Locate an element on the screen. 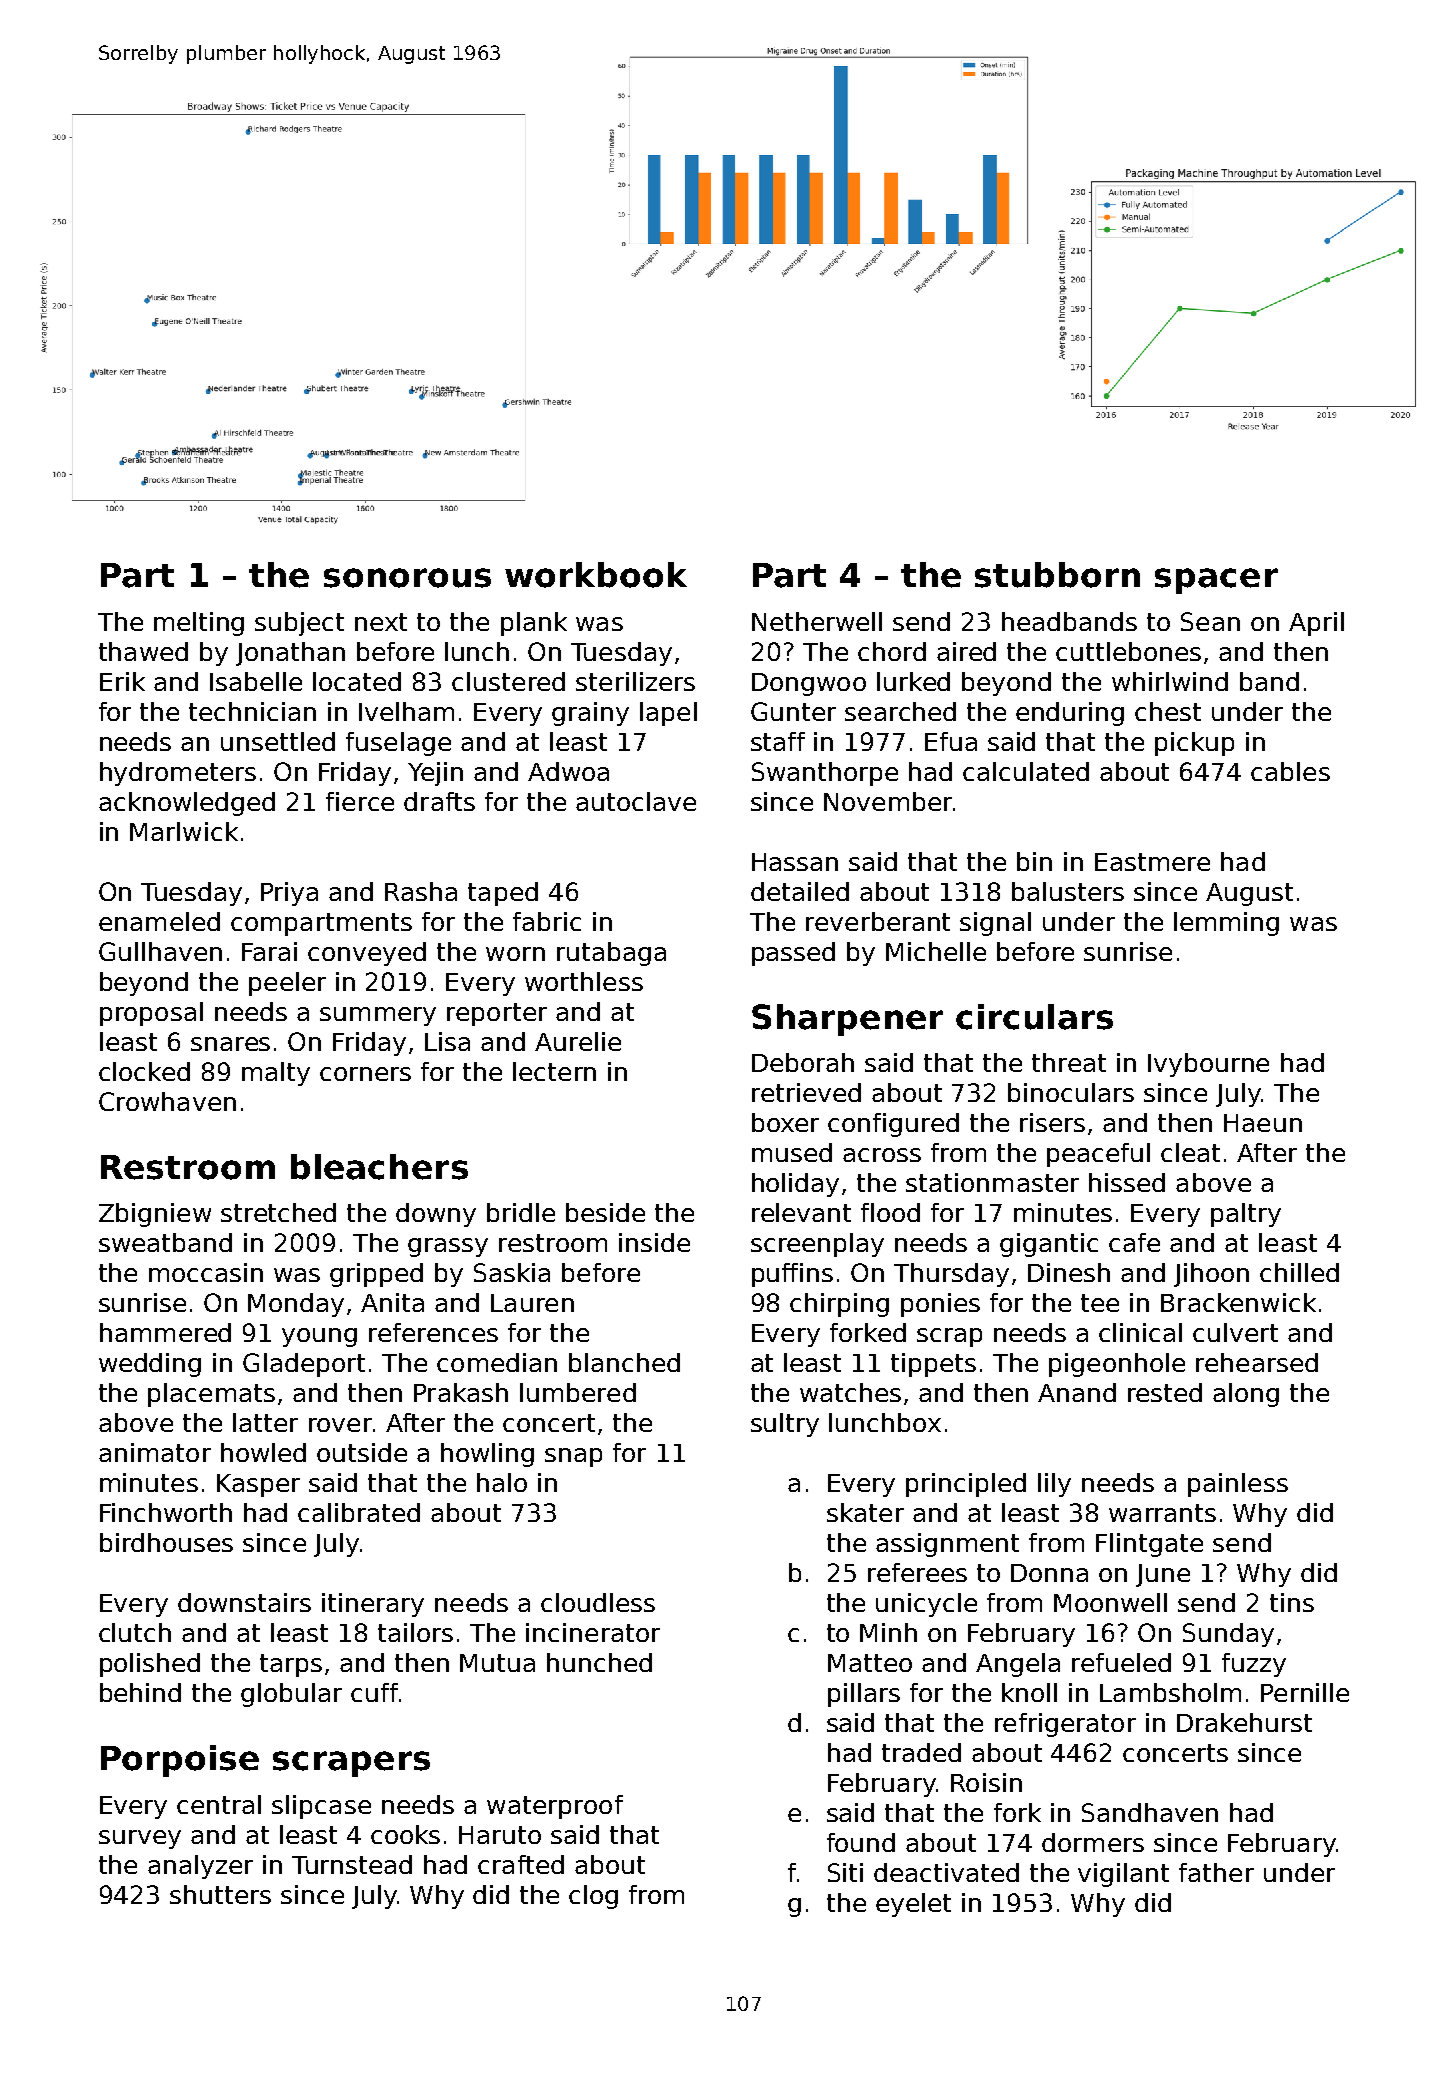 This screenshot has height=2100, width=1450. boxer is located at coordinates (785, 1122).
